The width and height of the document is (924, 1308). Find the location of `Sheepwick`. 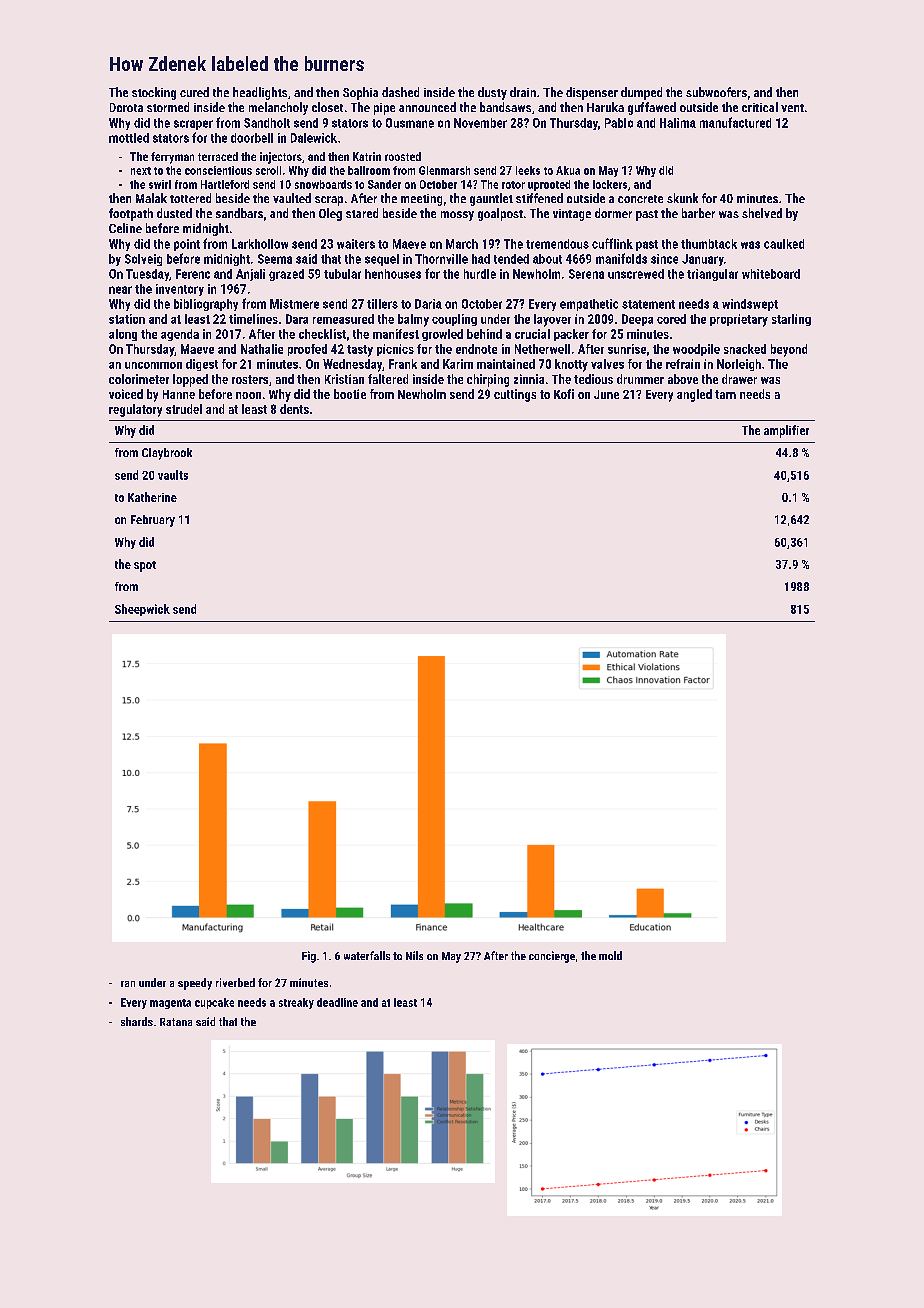

Sheepwick is located at coordinates (142, 610).
